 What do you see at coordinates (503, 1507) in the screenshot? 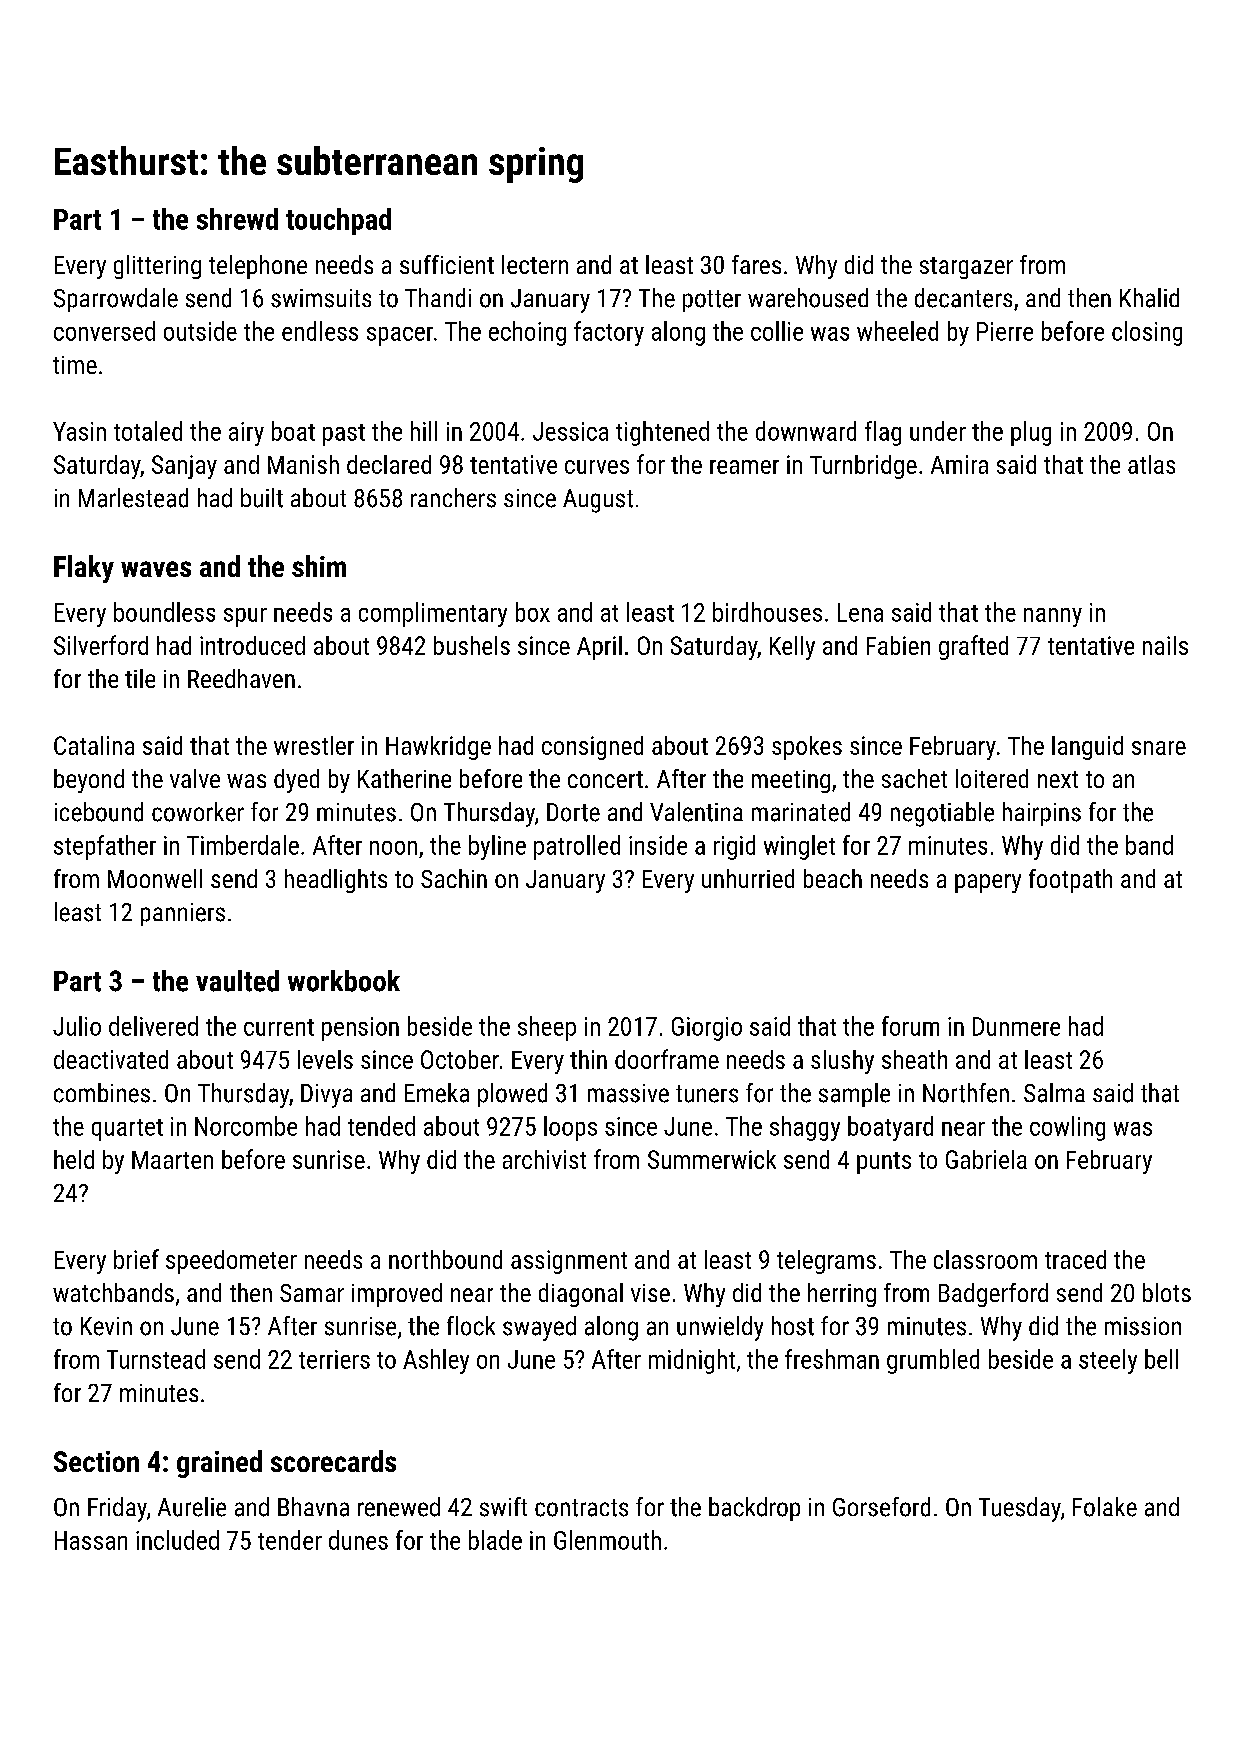
I see `swift` at bounding box center [503, 1507].
